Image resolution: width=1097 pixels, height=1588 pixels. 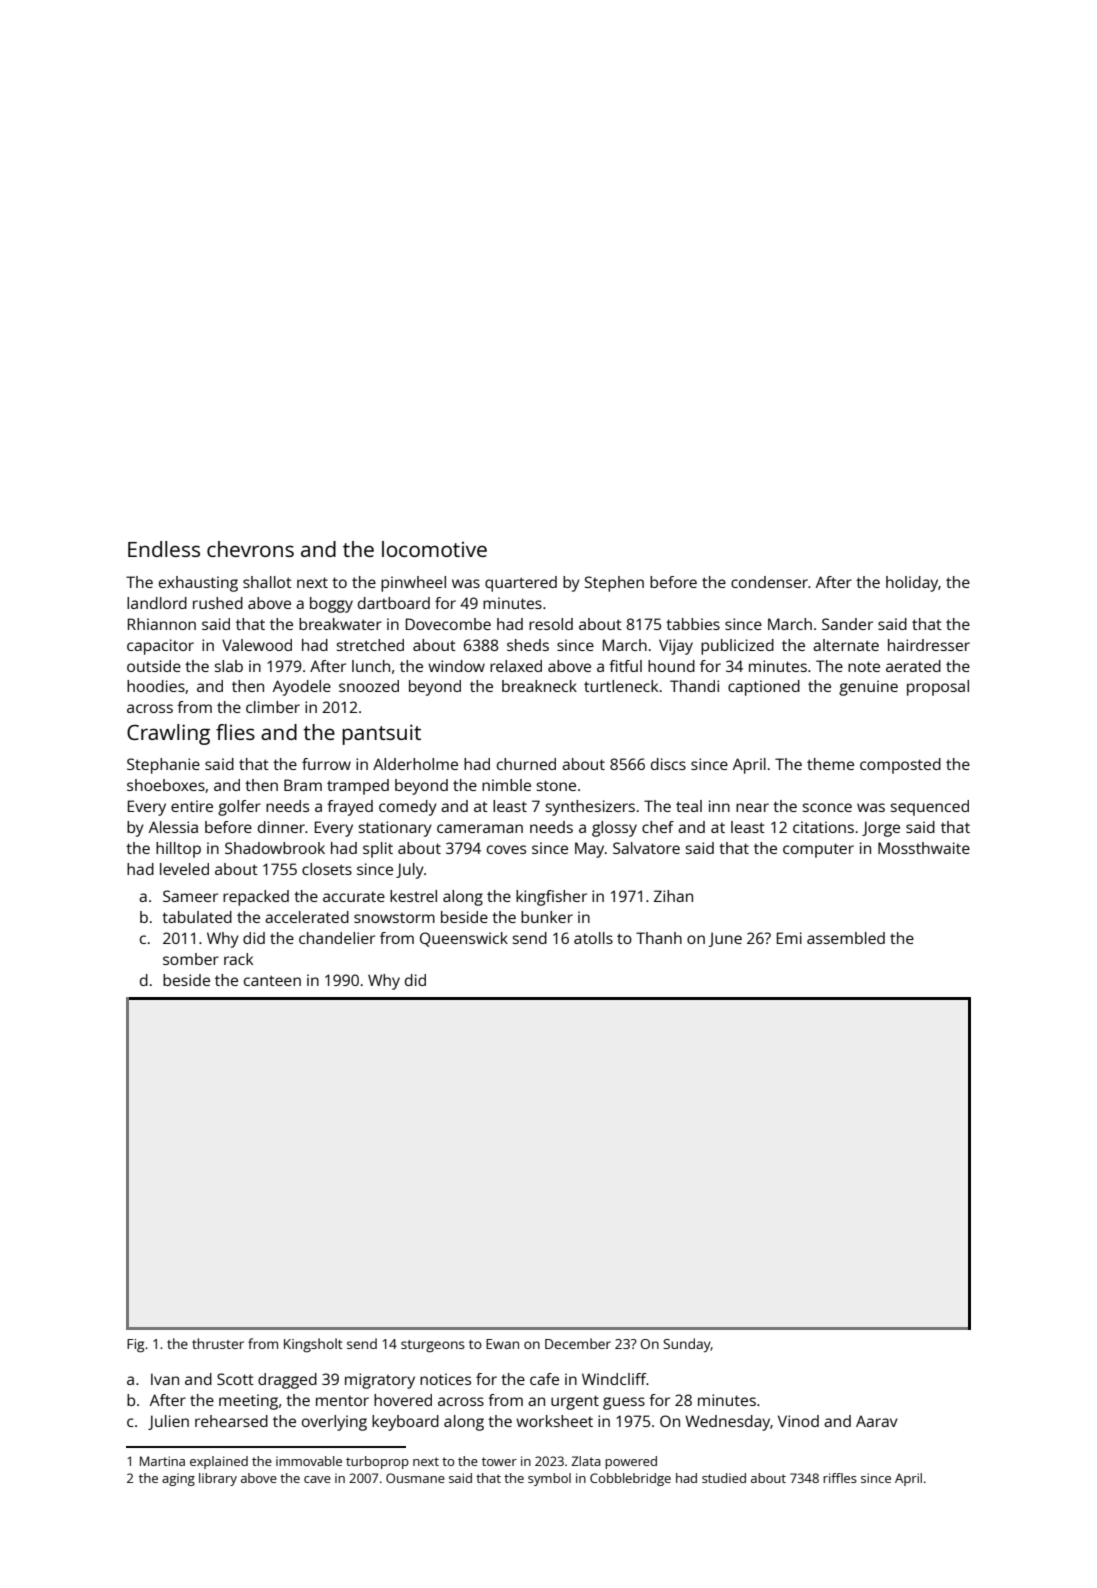 I want to click on locomotive, so click(x=434, y=549).
